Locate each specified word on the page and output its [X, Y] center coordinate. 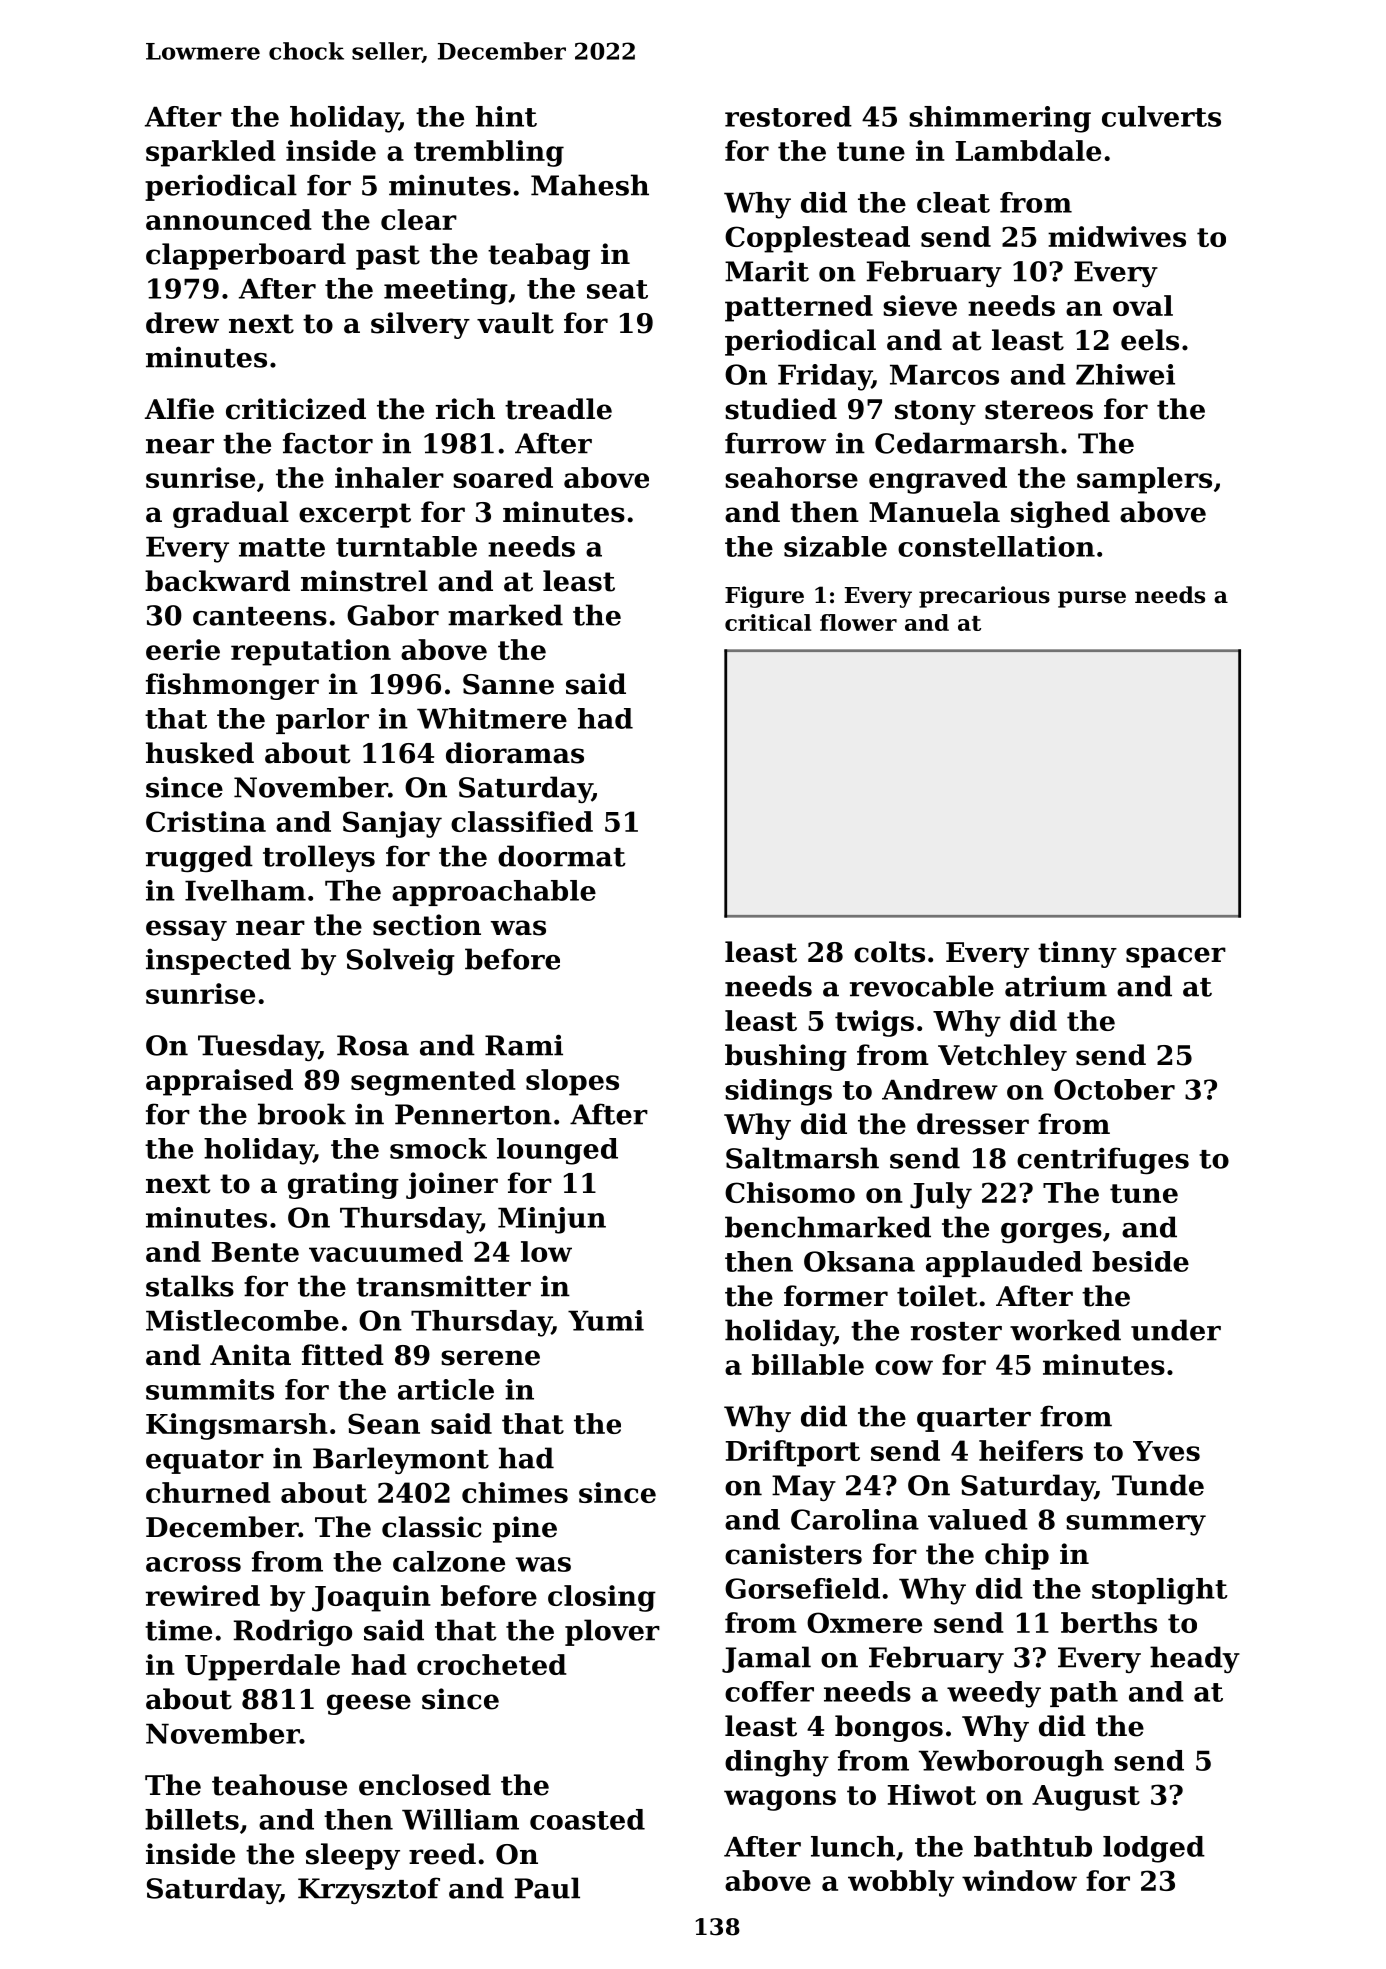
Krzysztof [369, 1890]
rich [465, 409]
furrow [775, 443]
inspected [218, 961]
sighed [1060, 514]
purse [1092, 599]
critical [768, 622]
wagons [780, 1800]
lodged [1154, 1849]
